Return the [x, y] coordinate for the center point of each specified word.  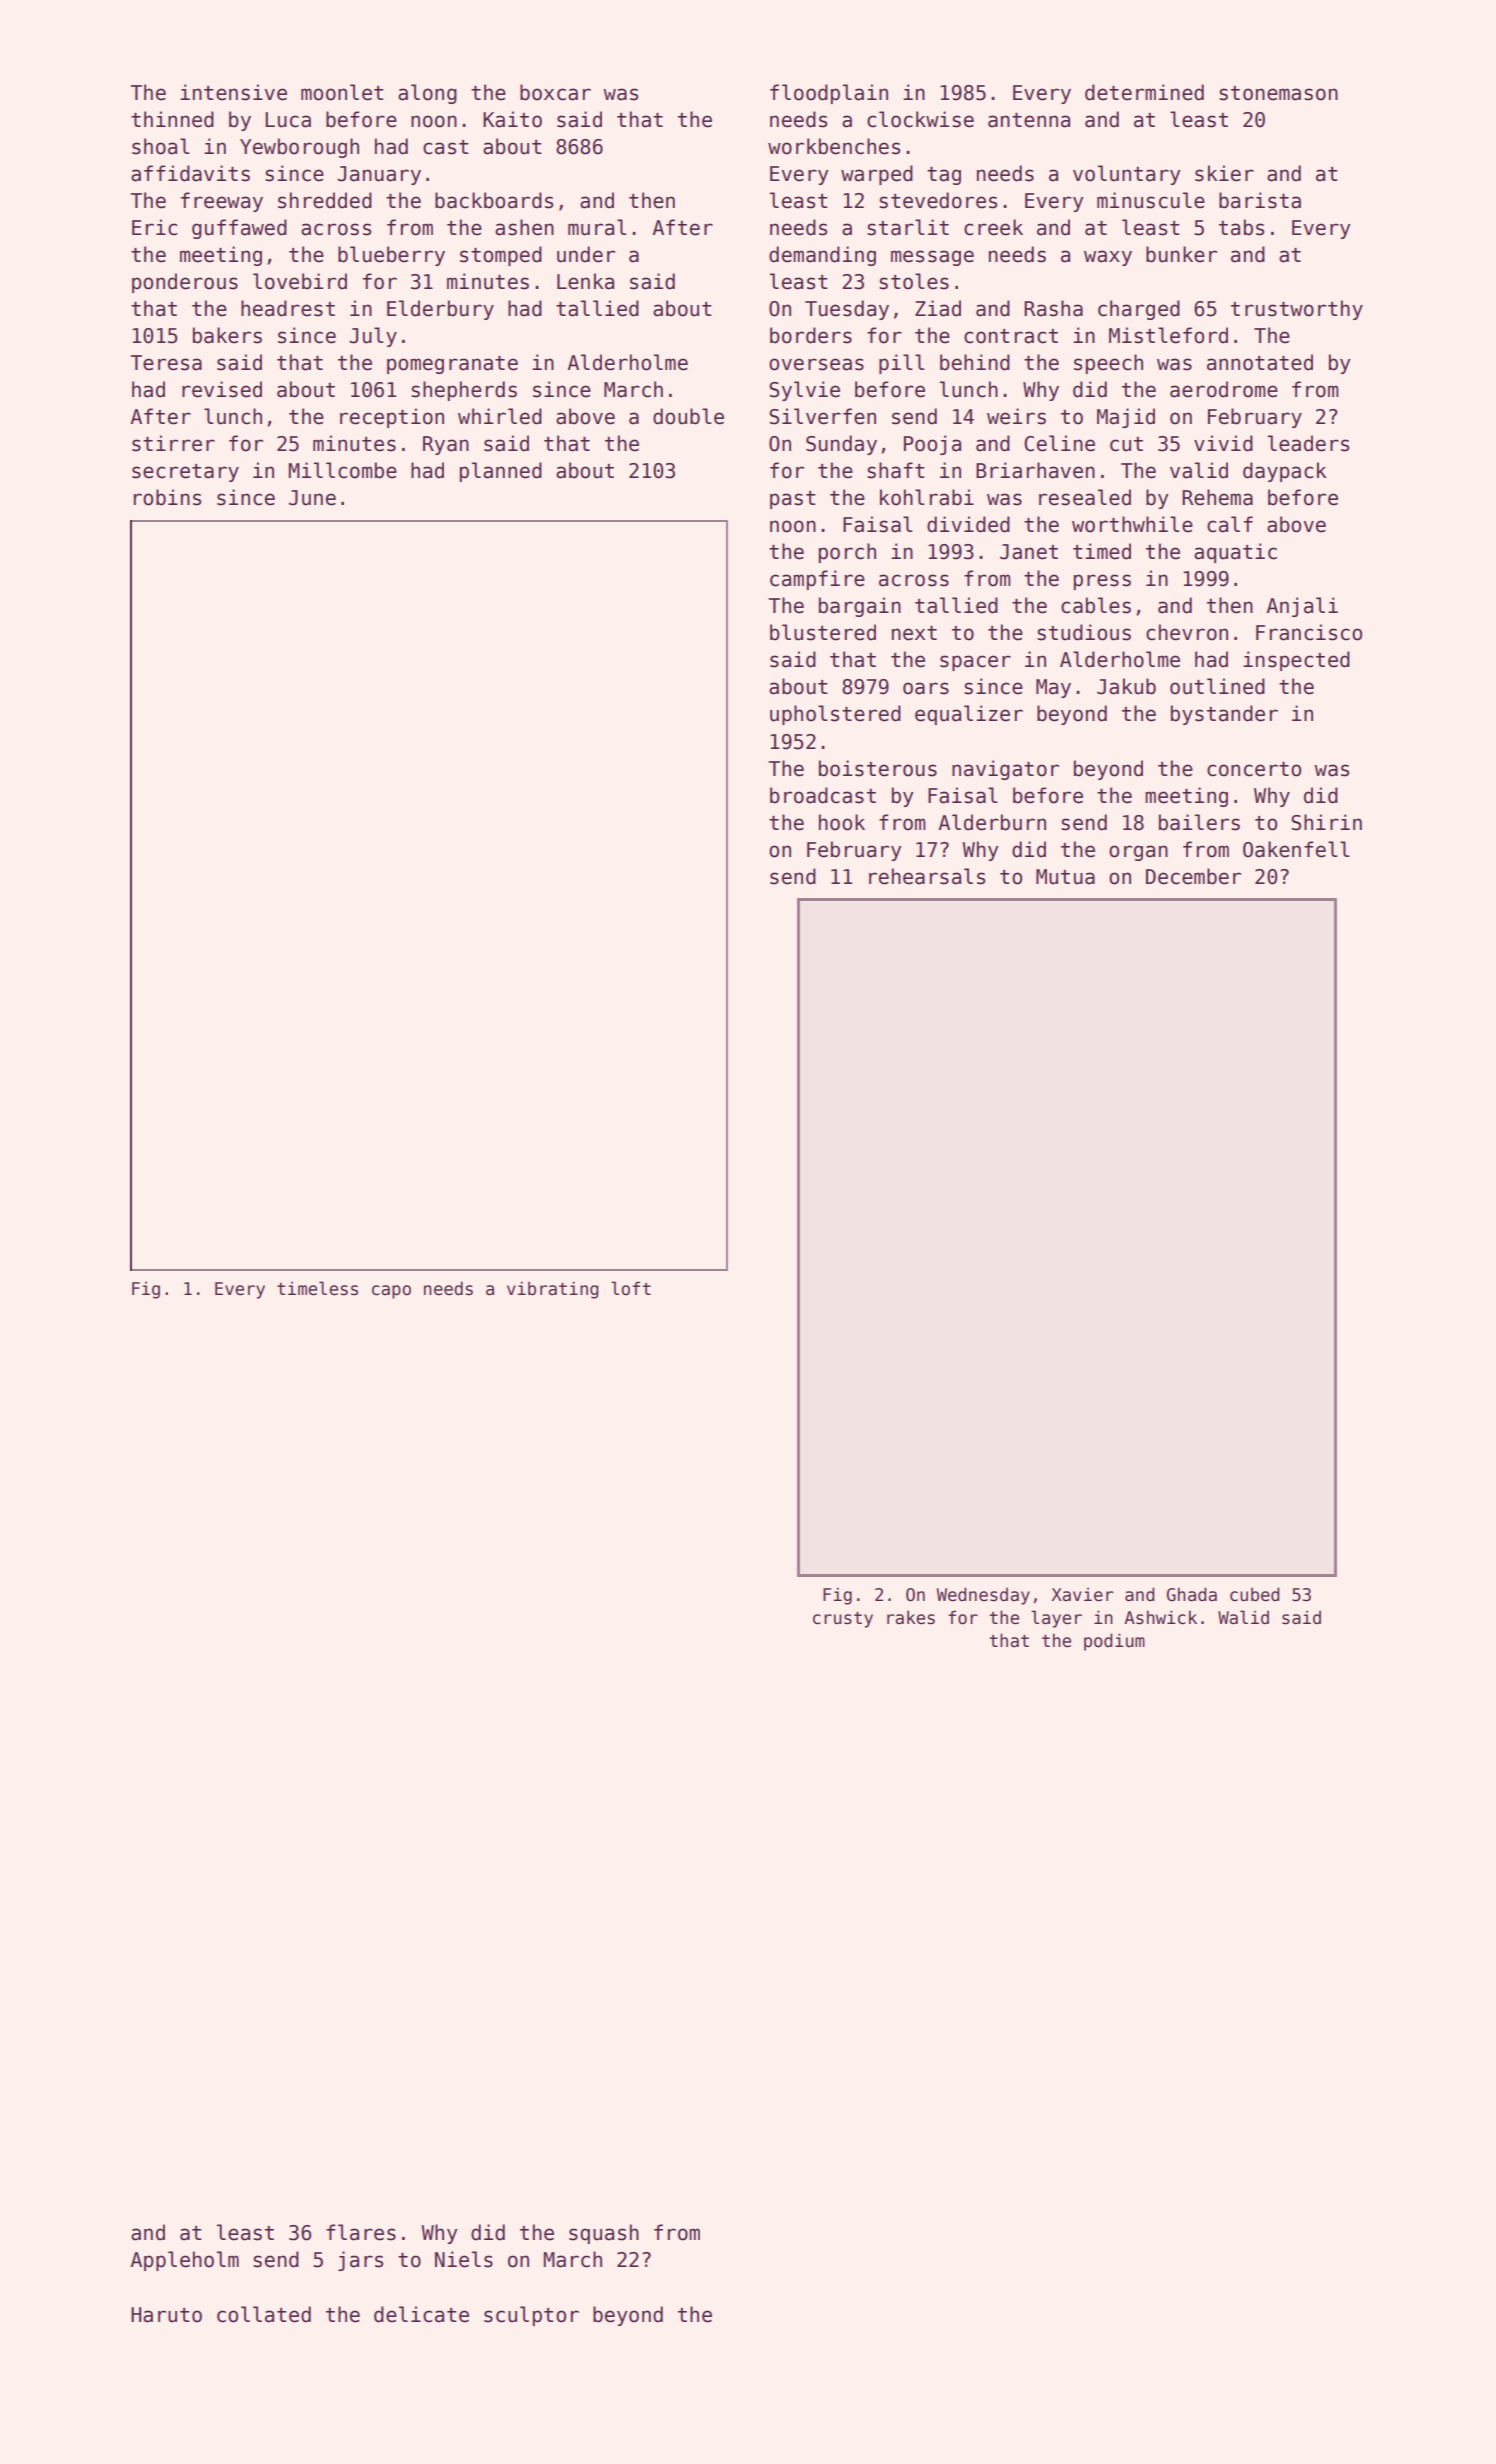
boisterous [878, 768]
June [312, 498]
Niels [464, 2259]
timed [1102, 551]
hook [842, 822]
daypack [1285, 472]
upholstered [835, 715]
